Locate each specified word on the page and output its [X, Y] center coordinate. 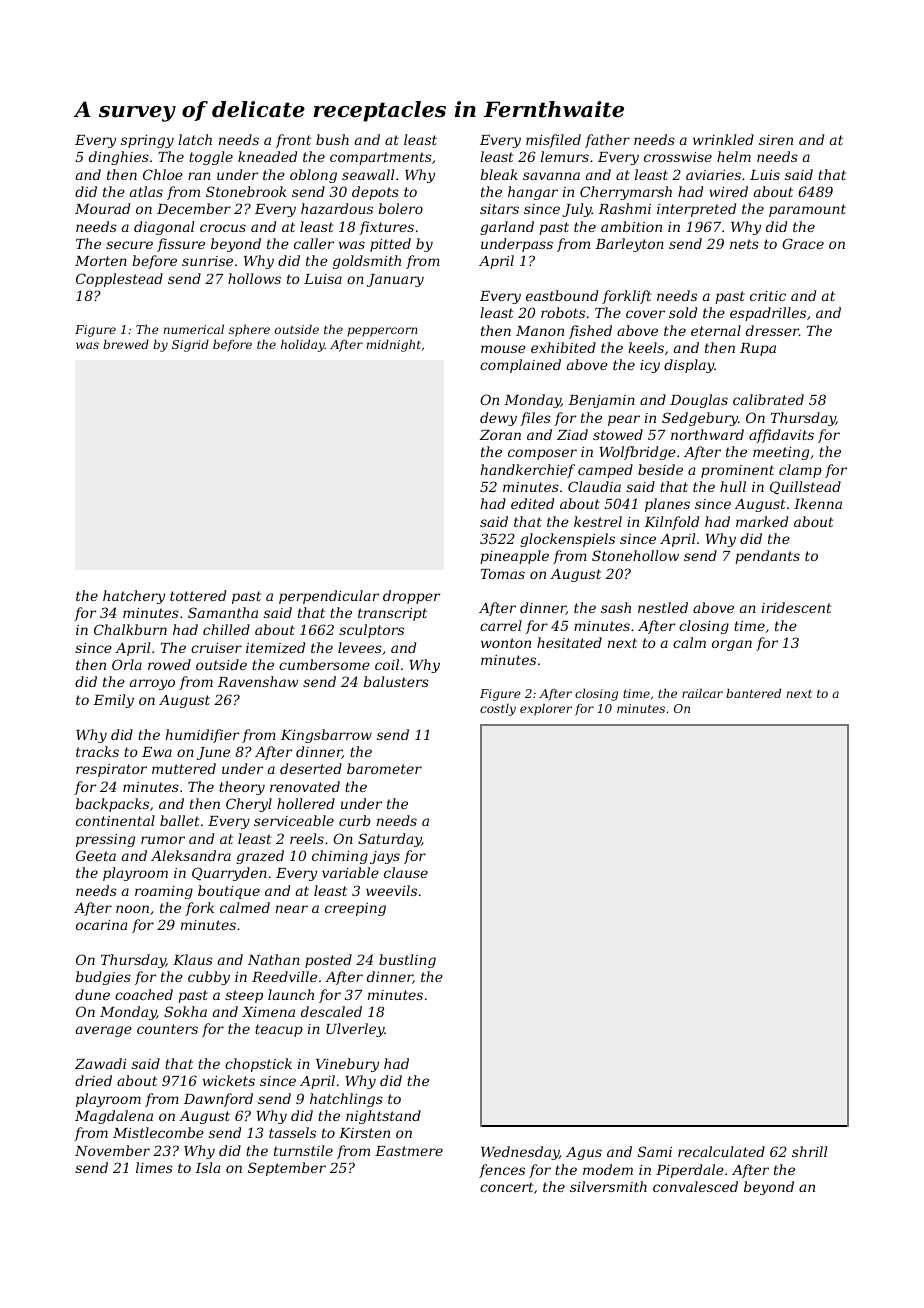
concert [507, 1187]
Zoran [500, 435]
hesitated [569, 642]
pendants [767, 557]
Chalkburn [130, 629]
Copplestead [119, 280]
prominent [737, 471]
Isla [207, 1167]
